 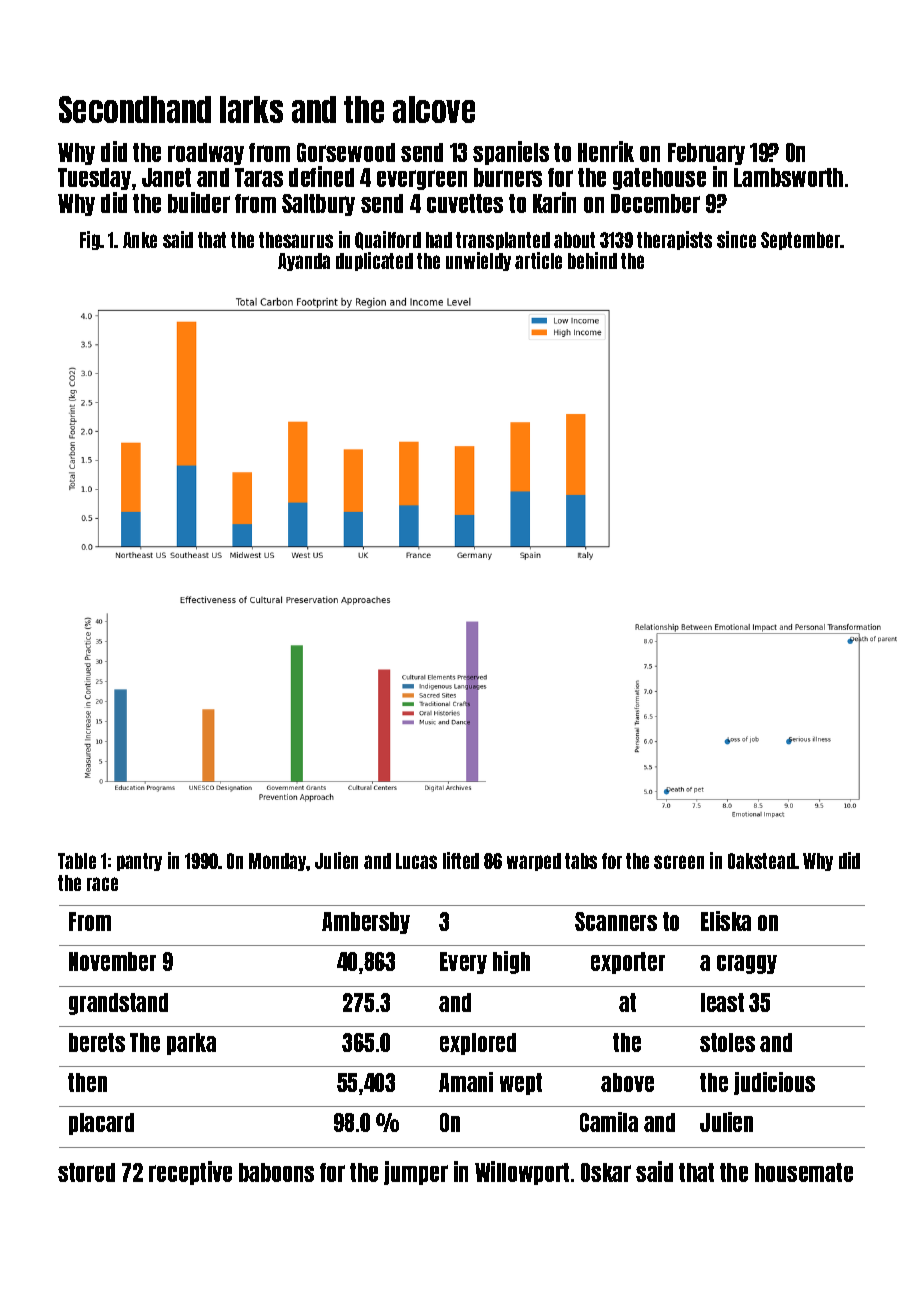 I want to click on larks, so click(x=251, y=109).
